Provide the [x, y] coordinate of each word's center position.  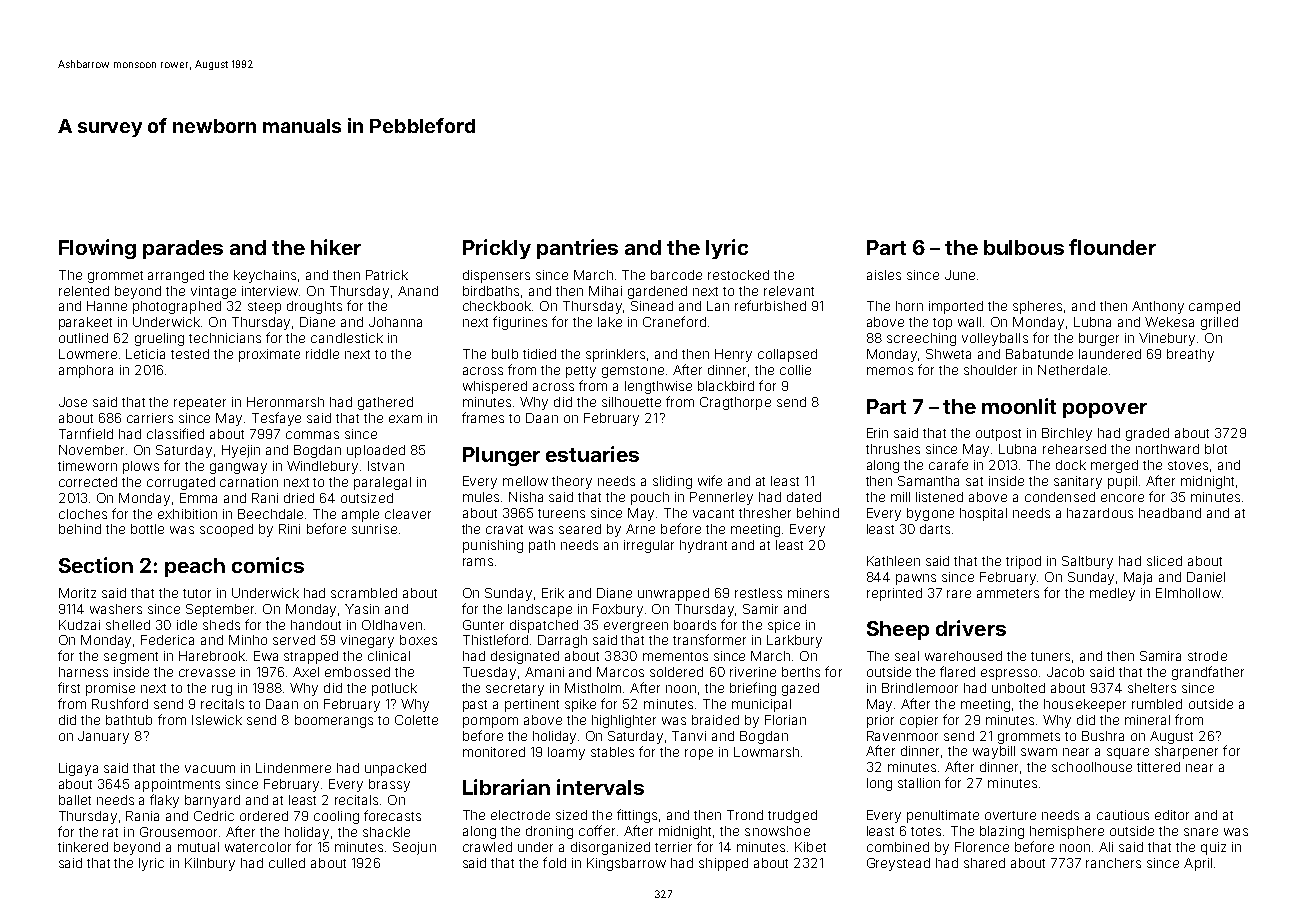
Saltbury [1087, 562]
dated [804, 497]
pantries [577, 249]
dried [299, 498]
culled [287, 863]
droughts [314, 307]
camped [1214, 307]
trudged [792, 816]
